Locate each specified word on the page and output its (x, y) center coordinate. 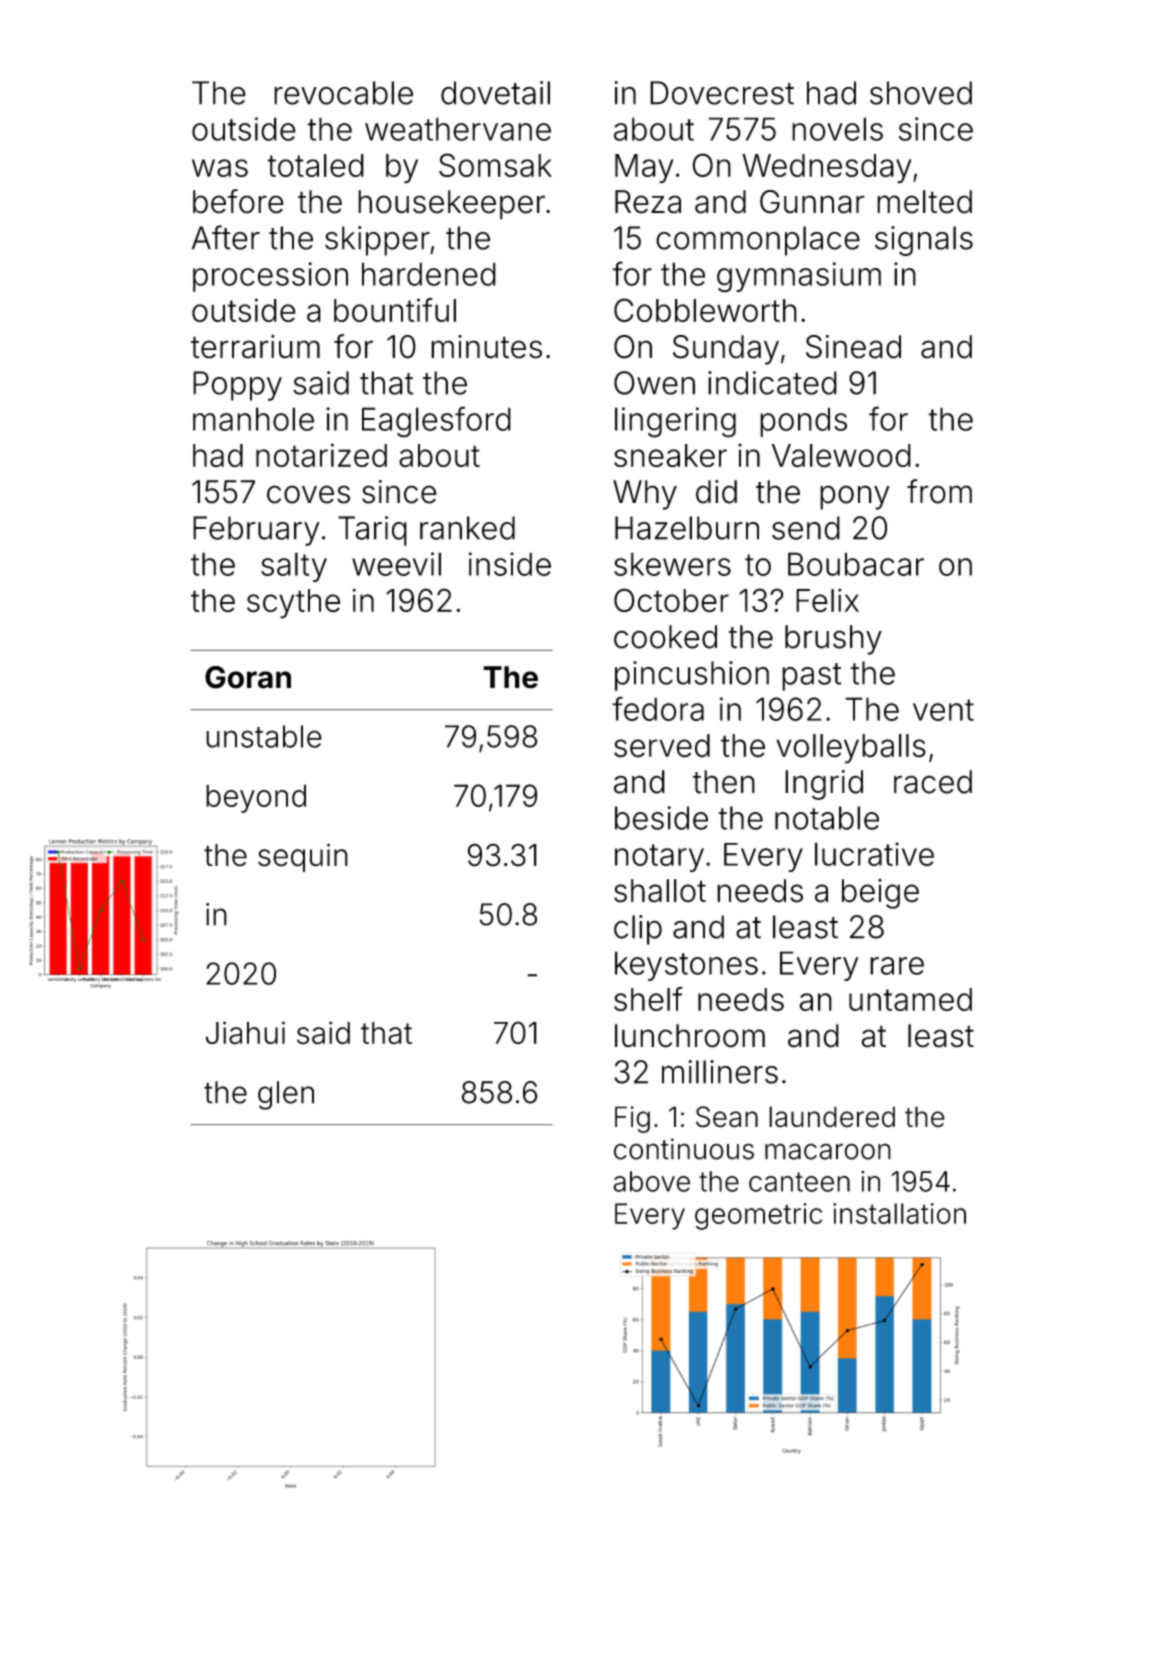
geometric (758, 1216)
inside (510, 564)
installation (899, 1213)
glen (286, 1095)
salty (294, 567)
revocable (343, 93)
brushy (833, 640)
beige (880, 894)
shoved (921, 93)
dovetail (495, 93)
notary (659, 858)
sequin (303, 857)
